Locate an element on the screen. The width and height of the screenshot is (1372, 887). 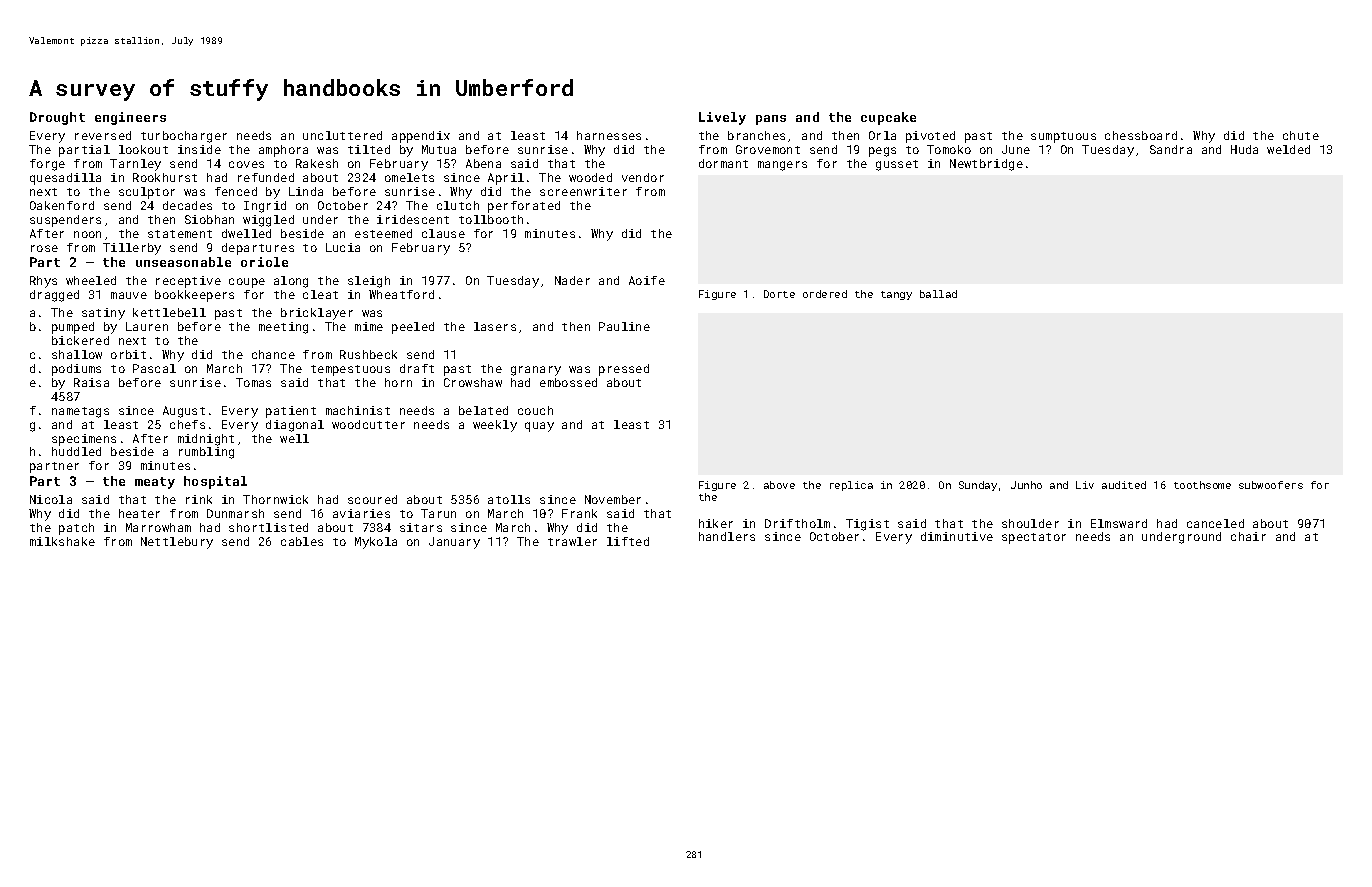
Pauline is located at coordinates (624, 326).
